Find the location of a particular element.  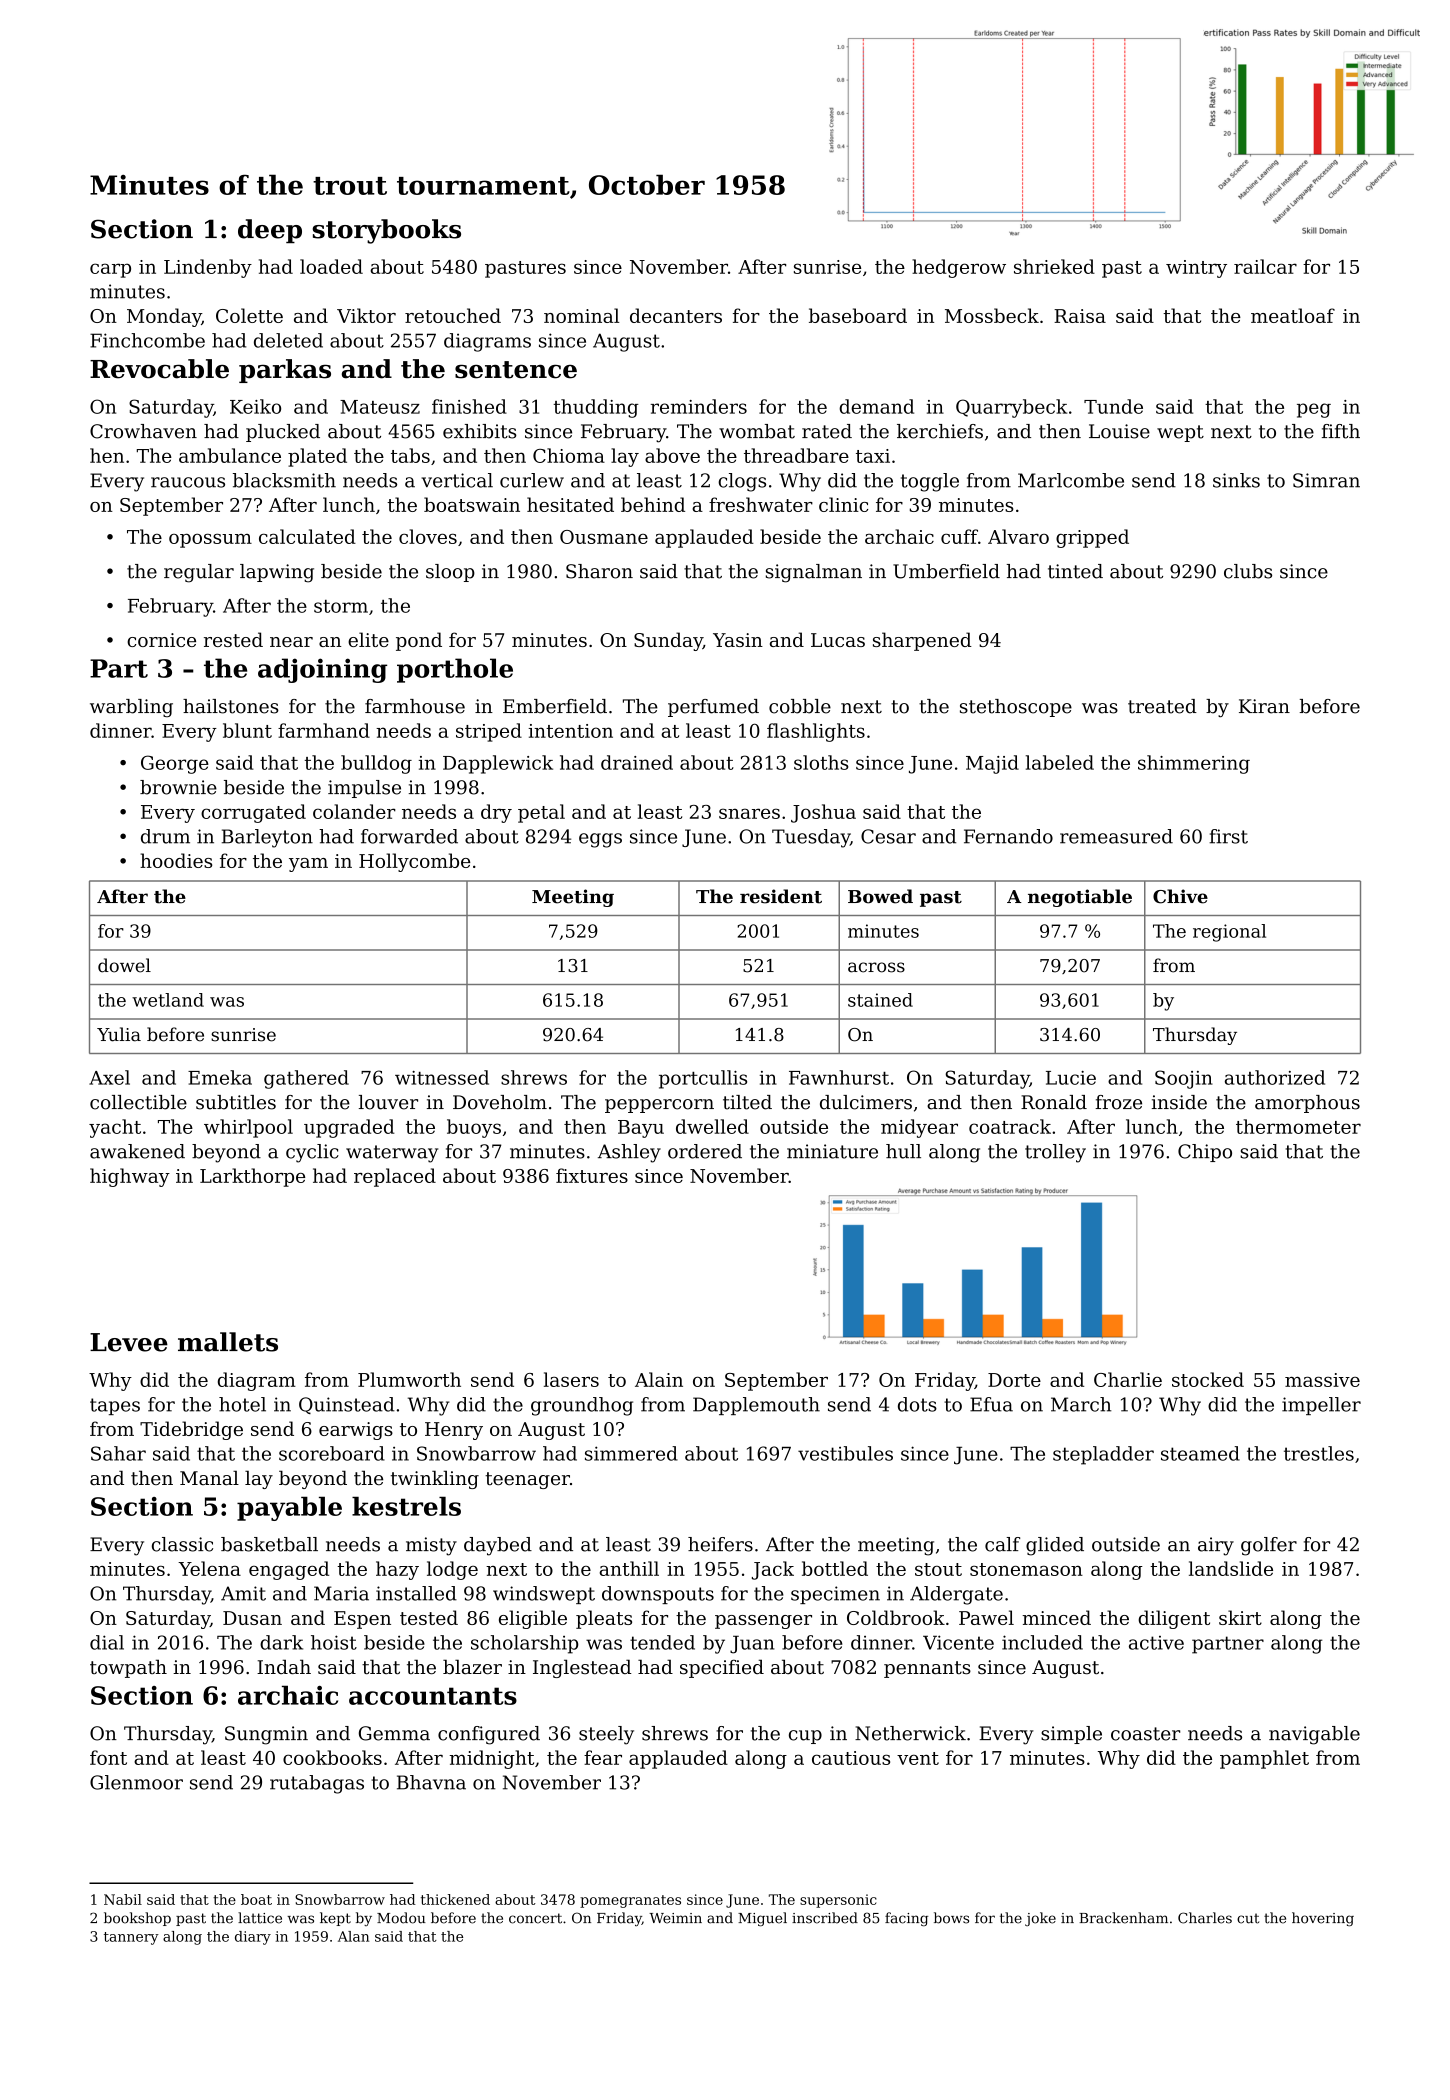

Coldbrook is located at coordinates (896, 1617).
